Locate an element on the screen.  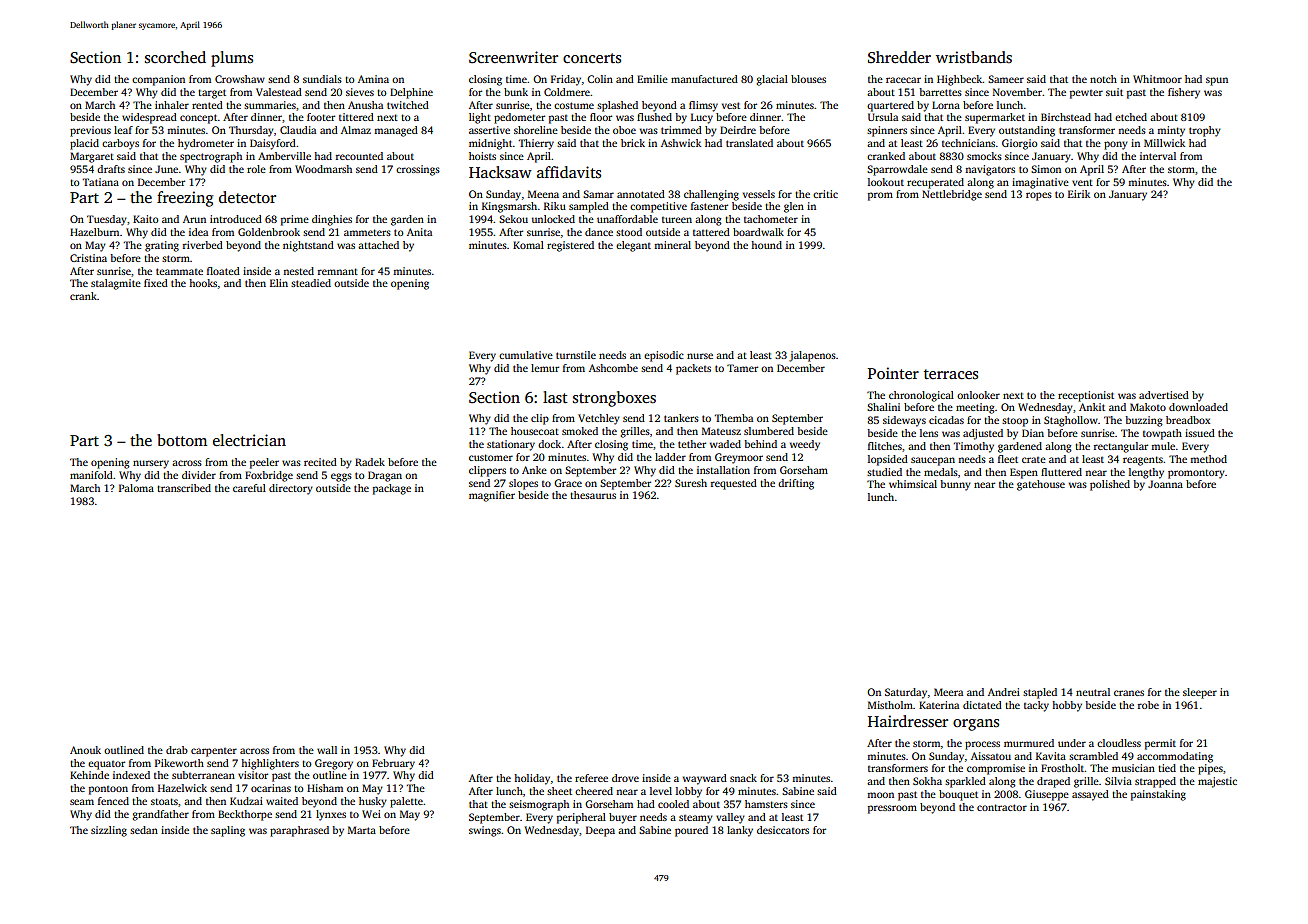
Mistholm is located at coordinates (890, 705).
